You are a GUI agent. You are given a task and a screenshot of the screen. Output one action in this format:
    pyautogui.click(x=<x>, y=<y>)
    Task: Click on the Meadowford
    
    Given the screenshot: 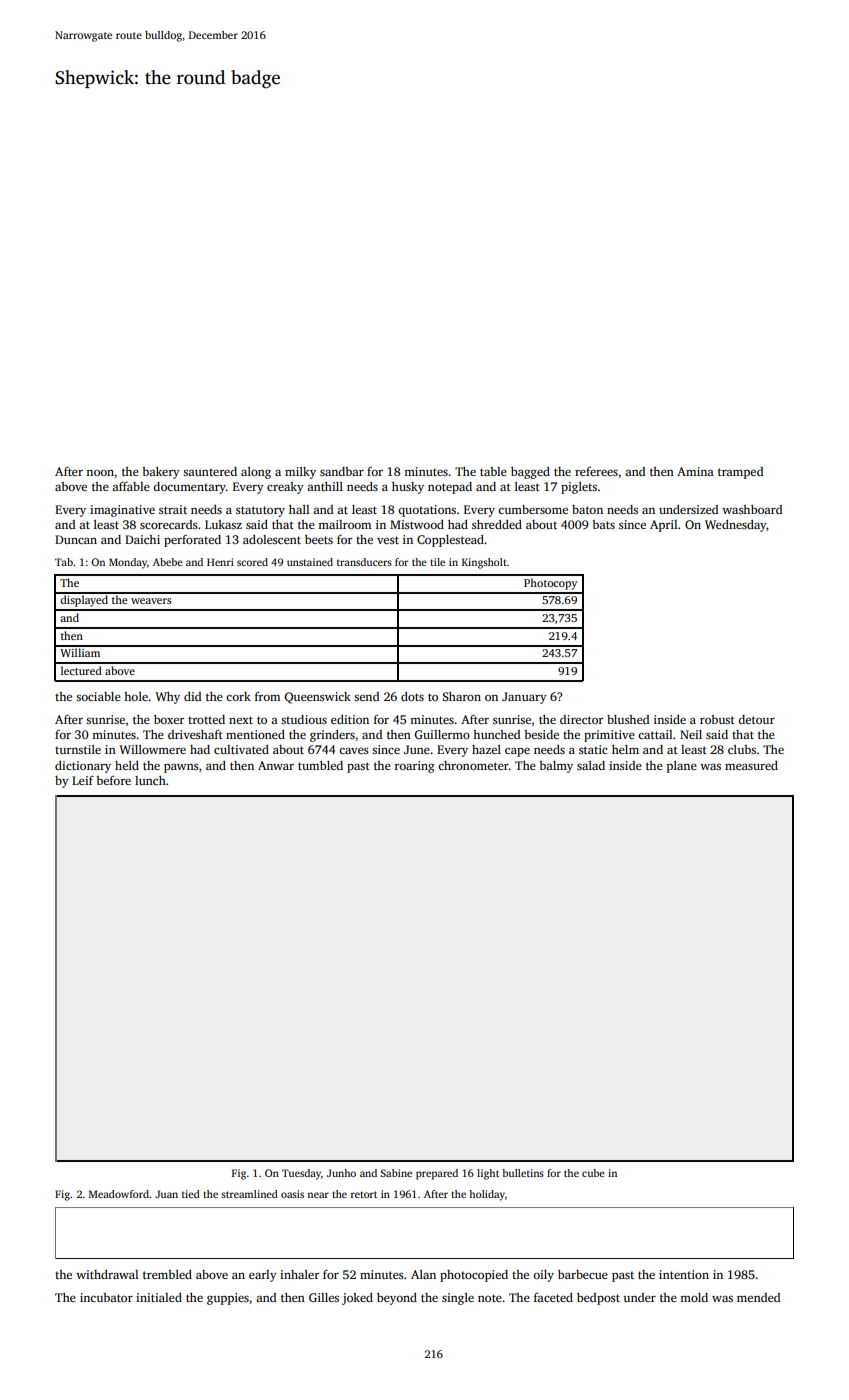 What is the action you would take?
    pyautogui.click(x=119, y=1194)
